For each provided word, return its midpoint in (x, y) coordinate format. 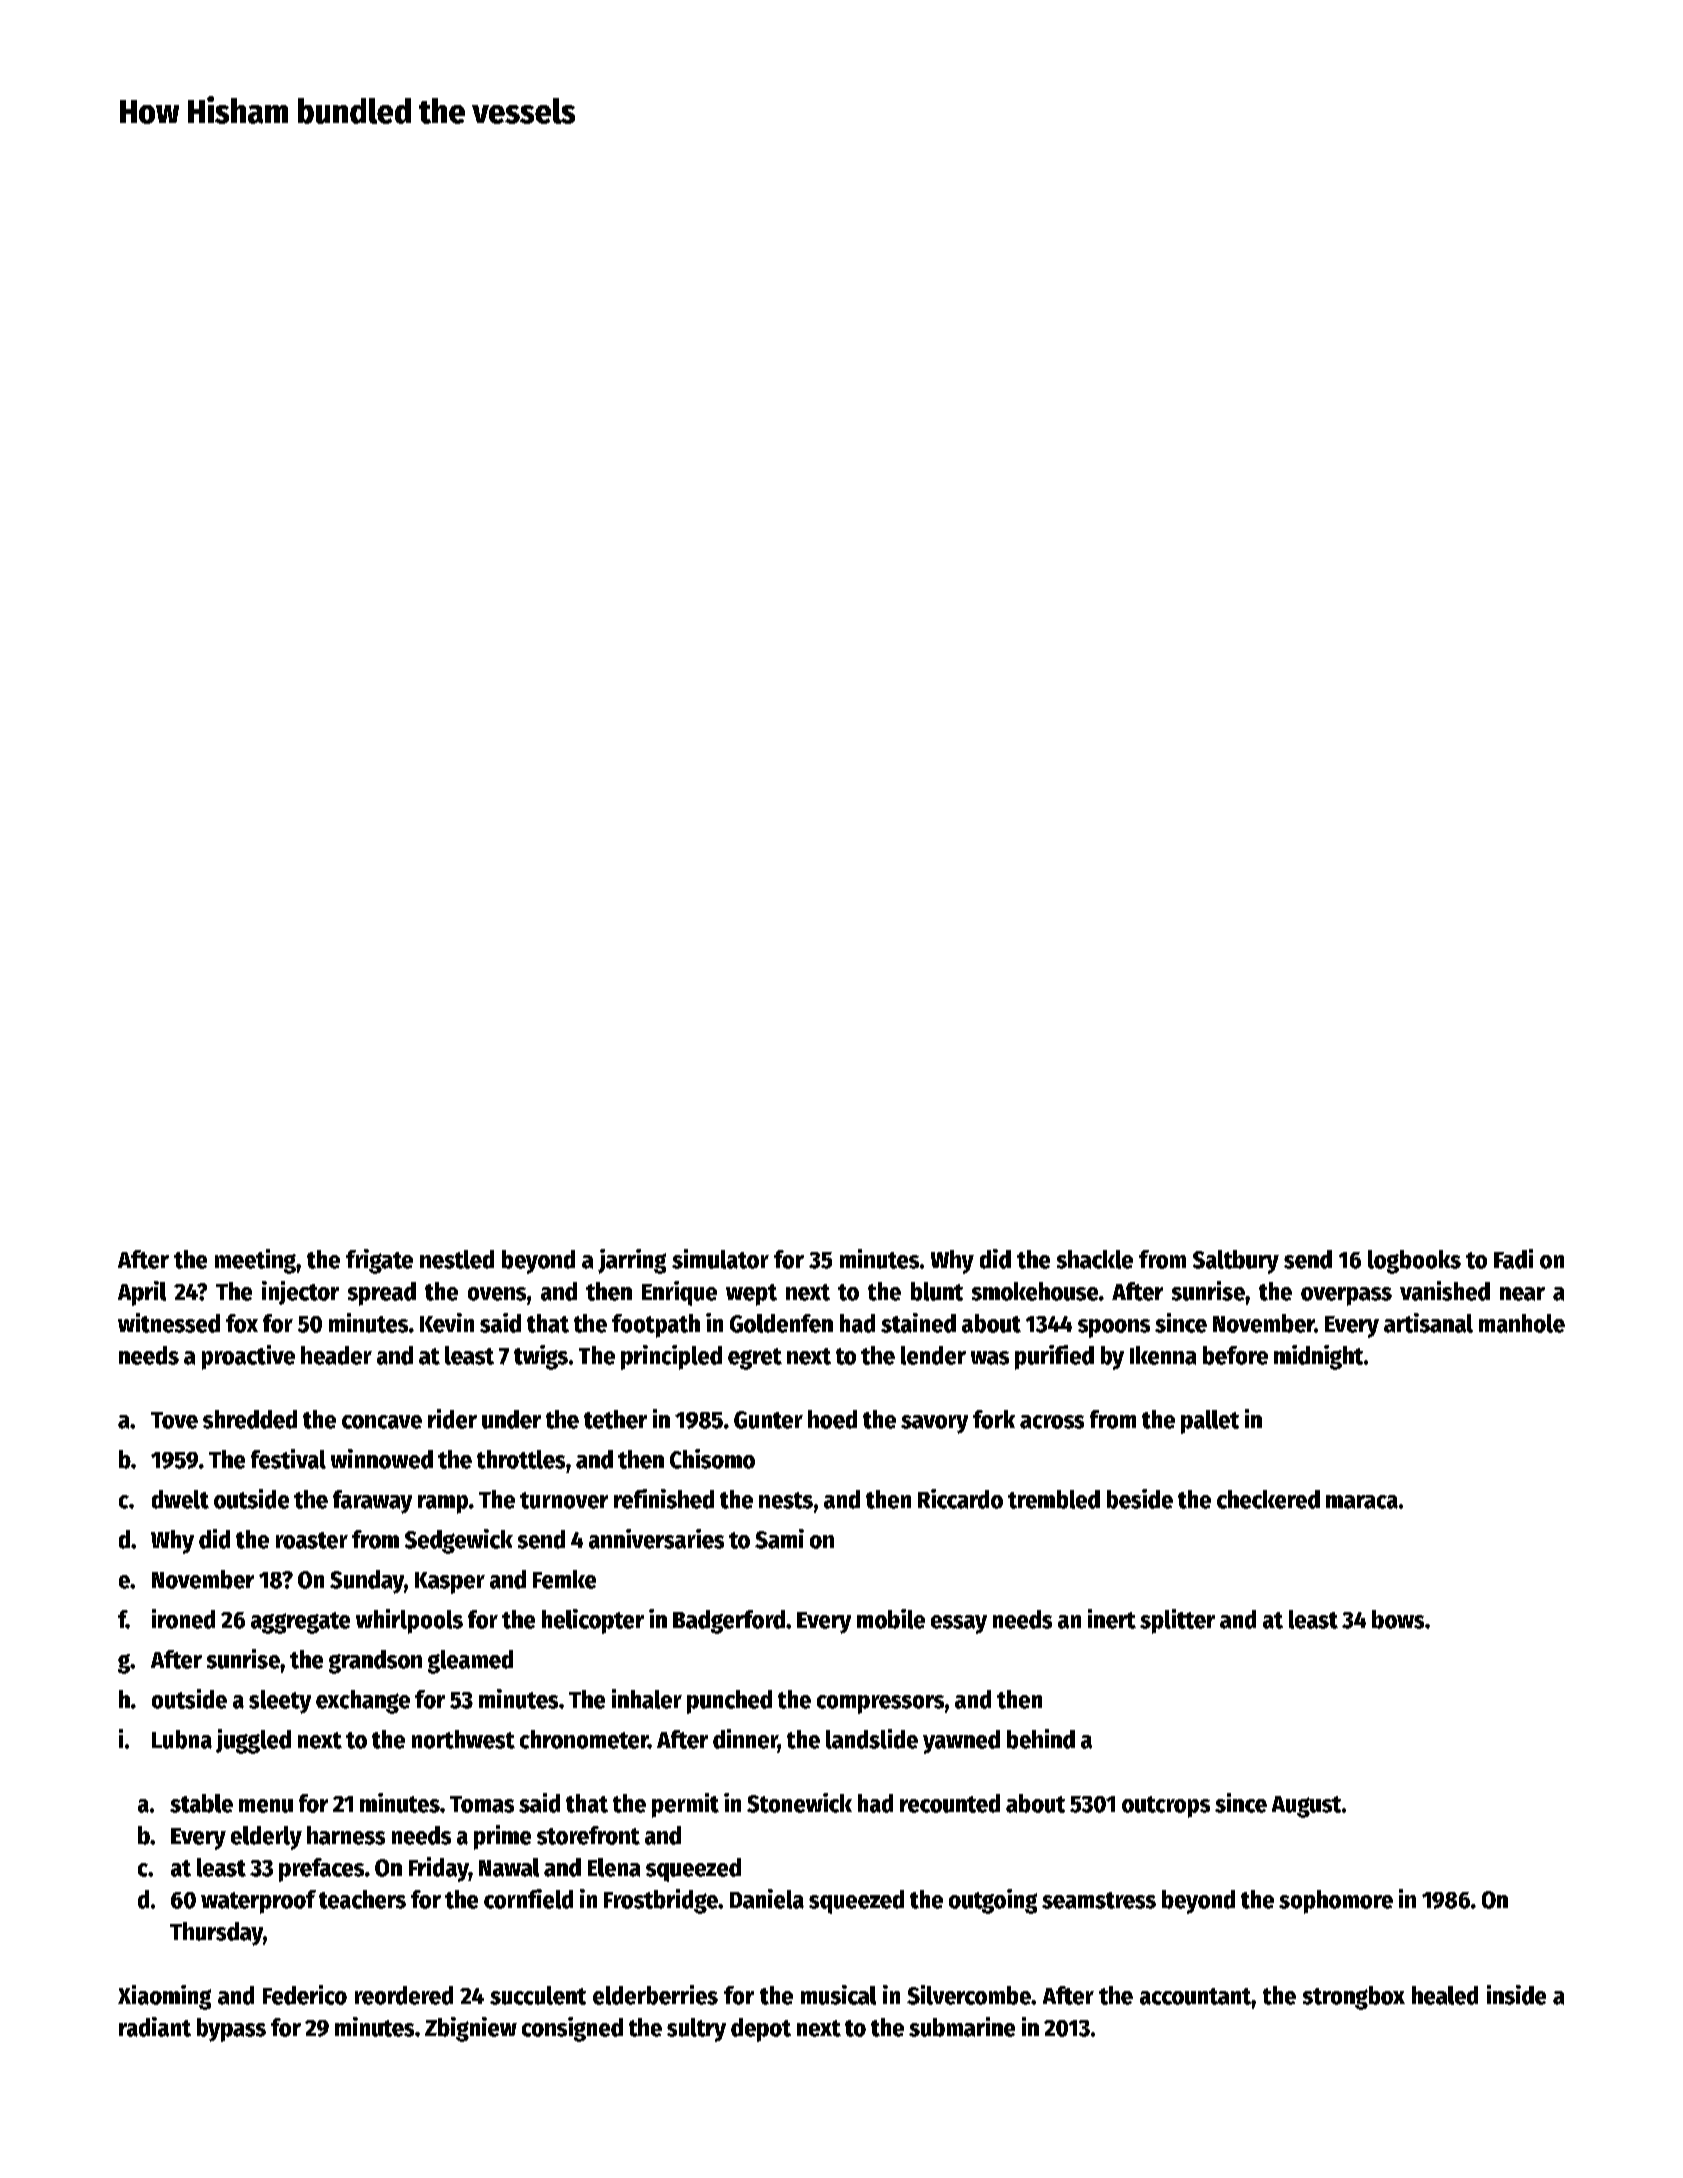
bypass (231, 2030)
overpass (1346, 1296)
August (1306, 1807)
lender (933, 1355)
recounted (950, 1803)
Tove (174, 1420)
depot (761, 2030)
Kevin (447, 1323)
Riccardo (960, 1499)
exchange (363, 1702)
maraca (1362, 1502)
